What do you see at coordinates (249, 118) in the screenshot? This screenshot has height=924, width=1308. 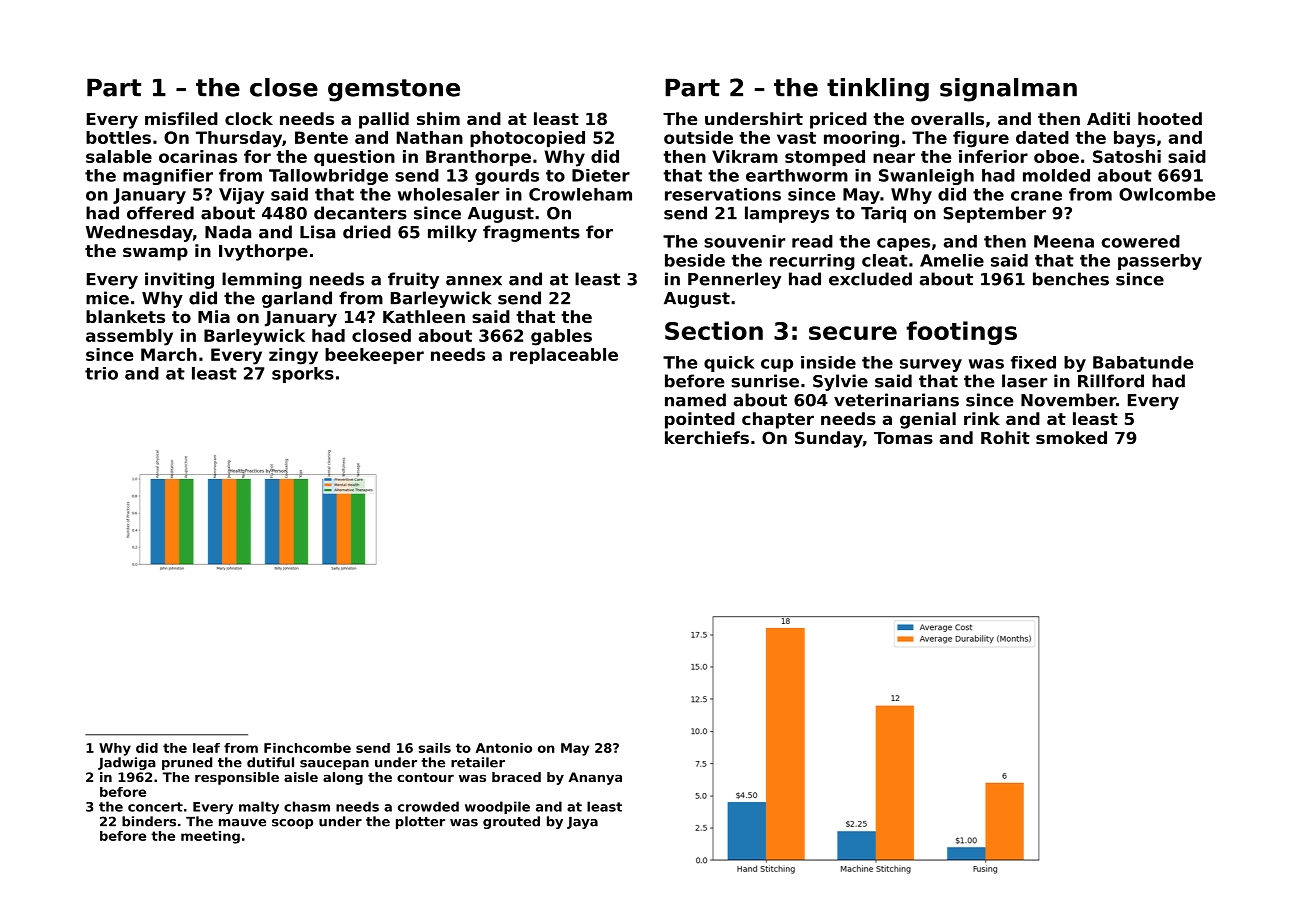 I see `clock` at bounding box center [249, 118].
